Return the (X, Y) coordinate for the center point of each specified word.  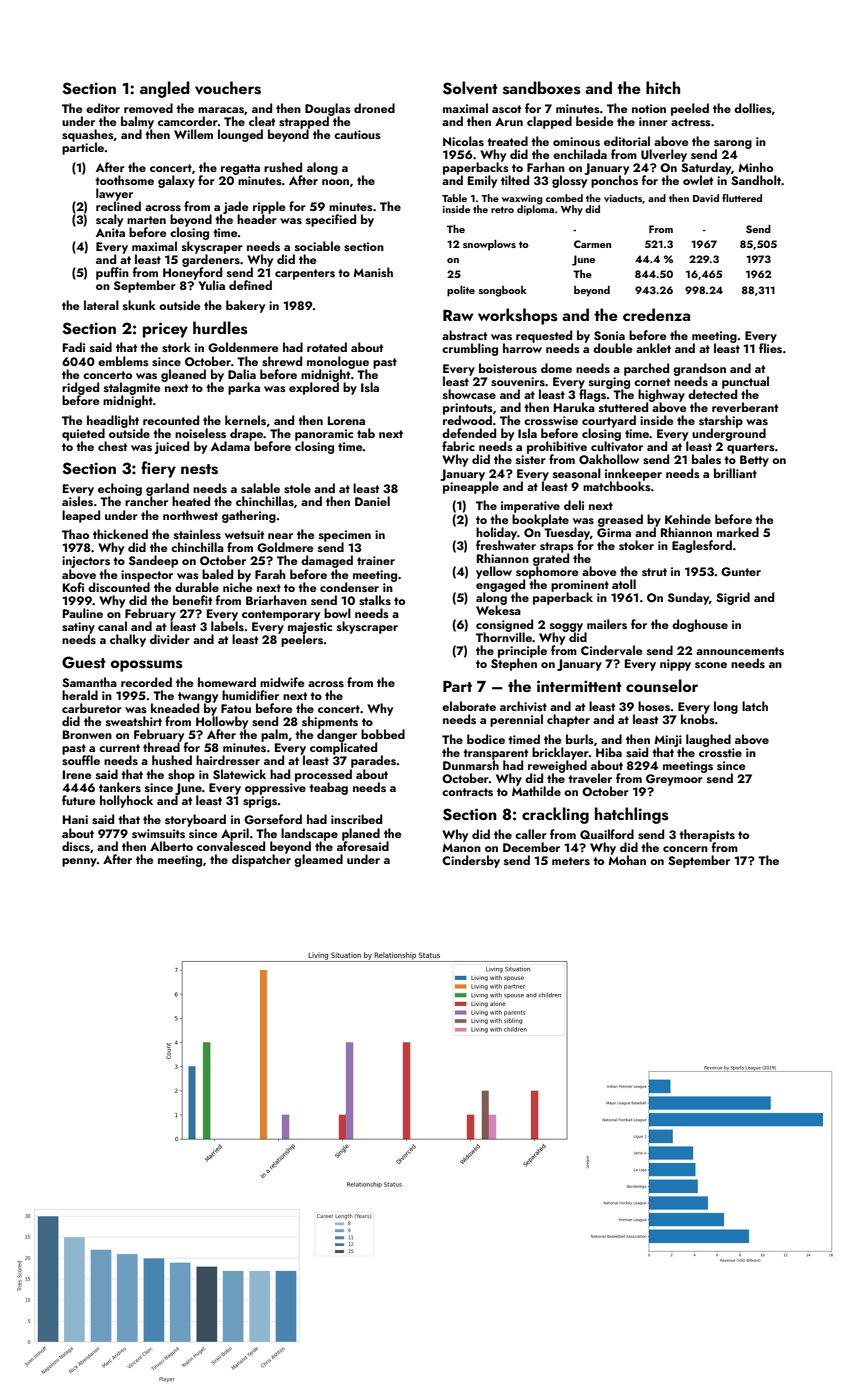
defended (469, 433)
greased (620, 520)
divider (170, 639)
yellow (494, 572)
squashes (88, 135)
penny (79, 862)
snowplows (489, 245)
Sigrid (733, 598)
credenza (656, 314)
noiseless (200, 433)
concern (685, 849)
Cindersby (471, 861)
